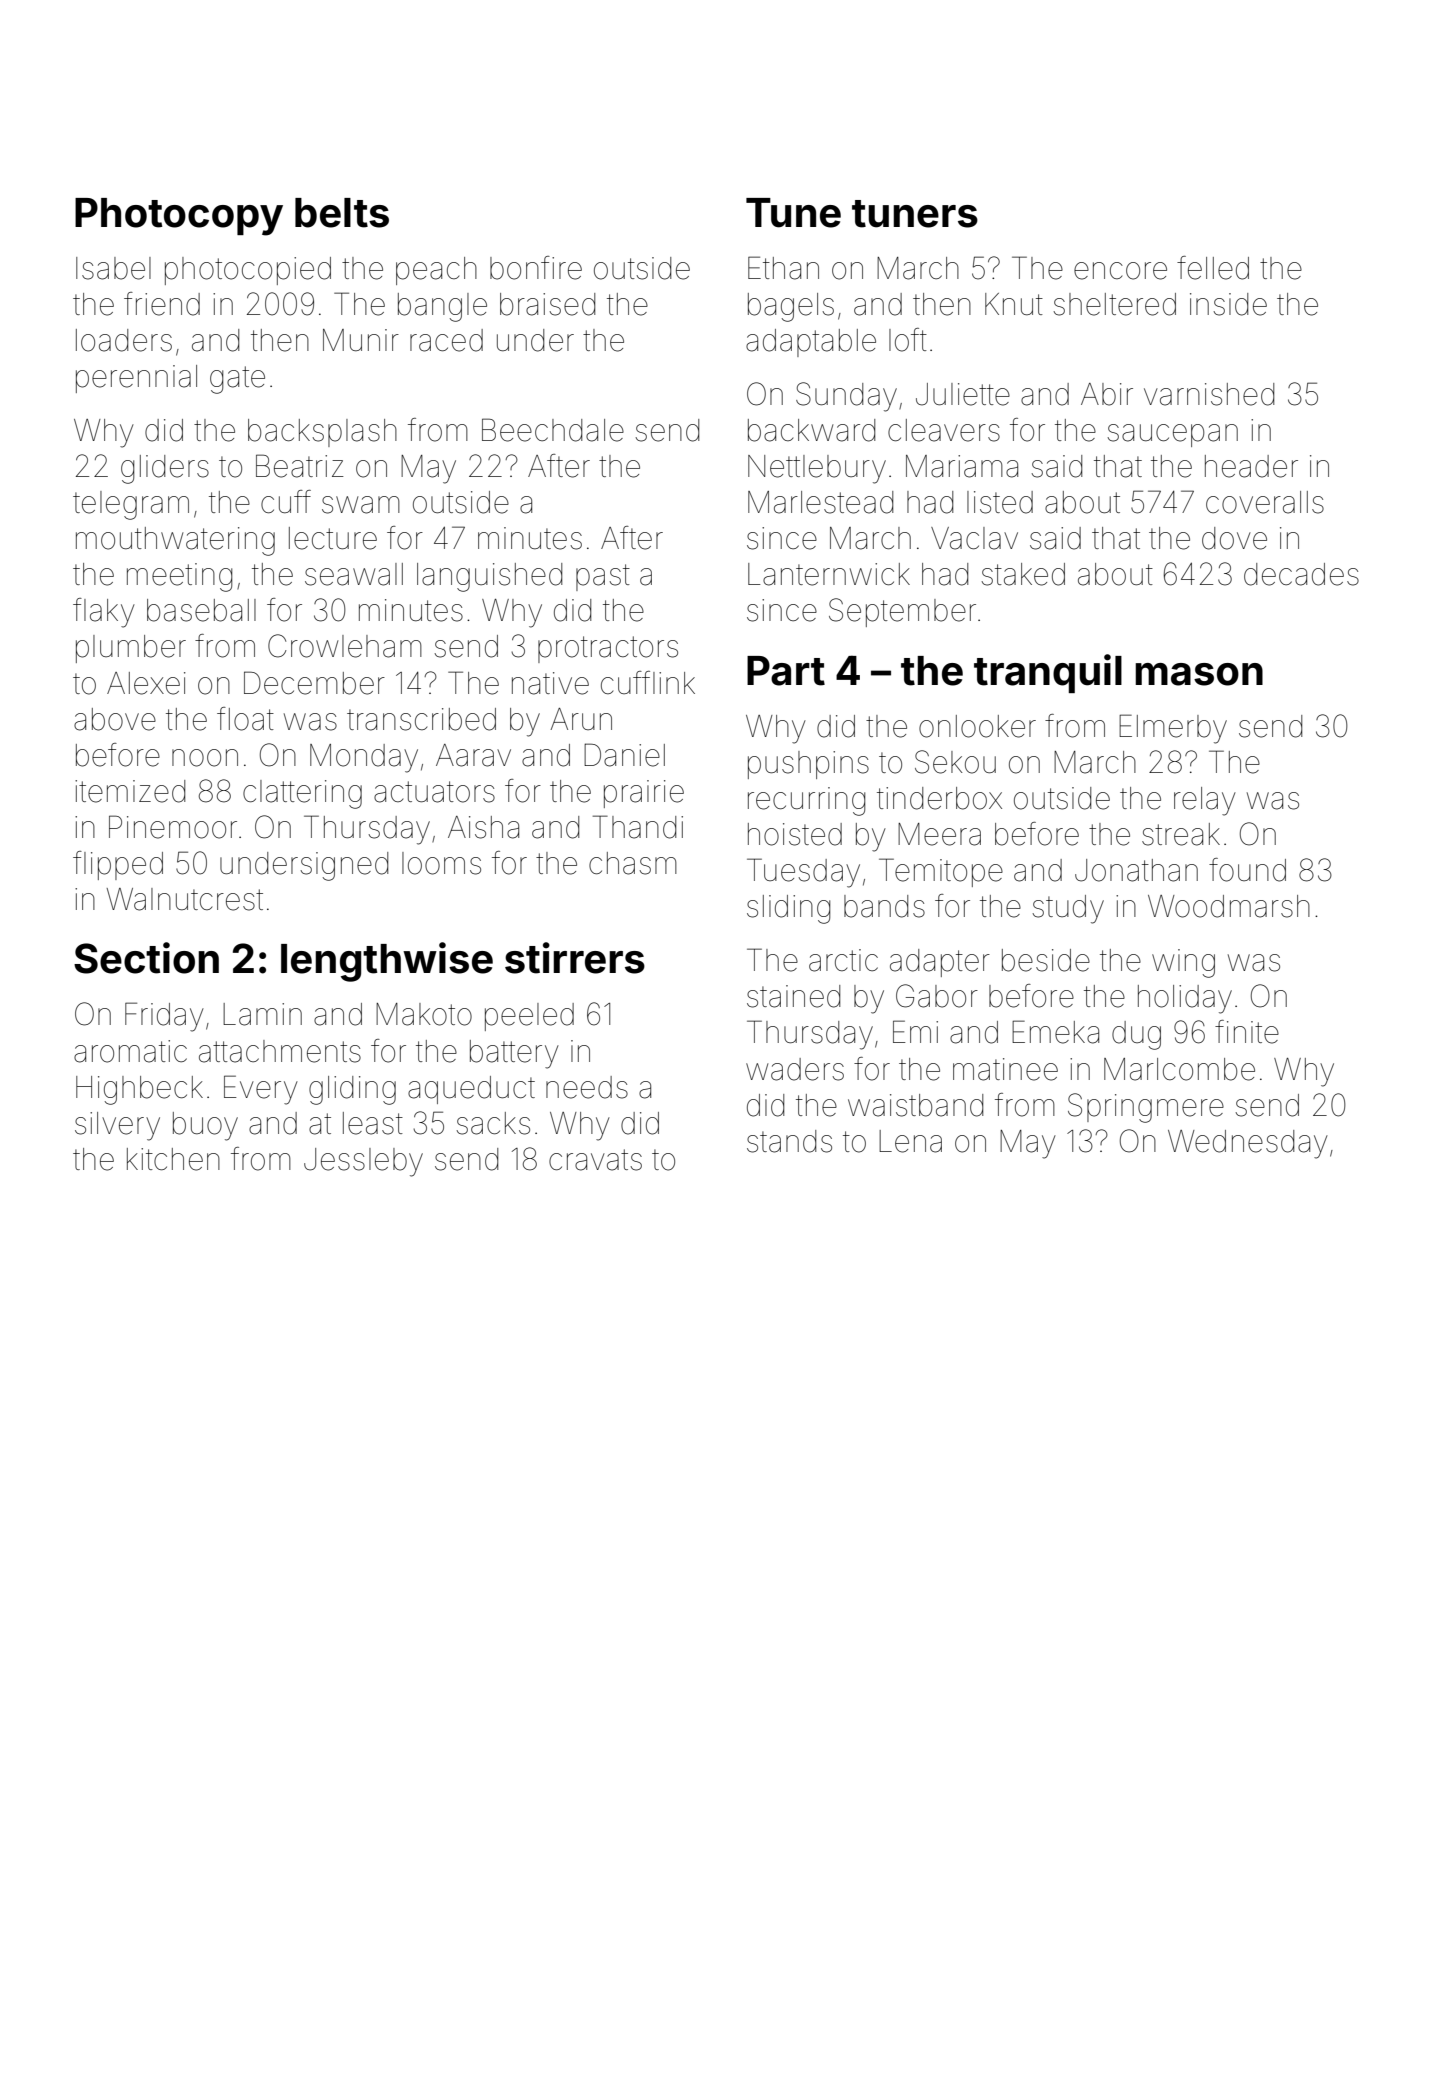 Image resolution: width=1450 pixels, height=2100 pixels. Describe the element at coordinates (1205, 801) in the screenshot. I see `relay` at that location.
